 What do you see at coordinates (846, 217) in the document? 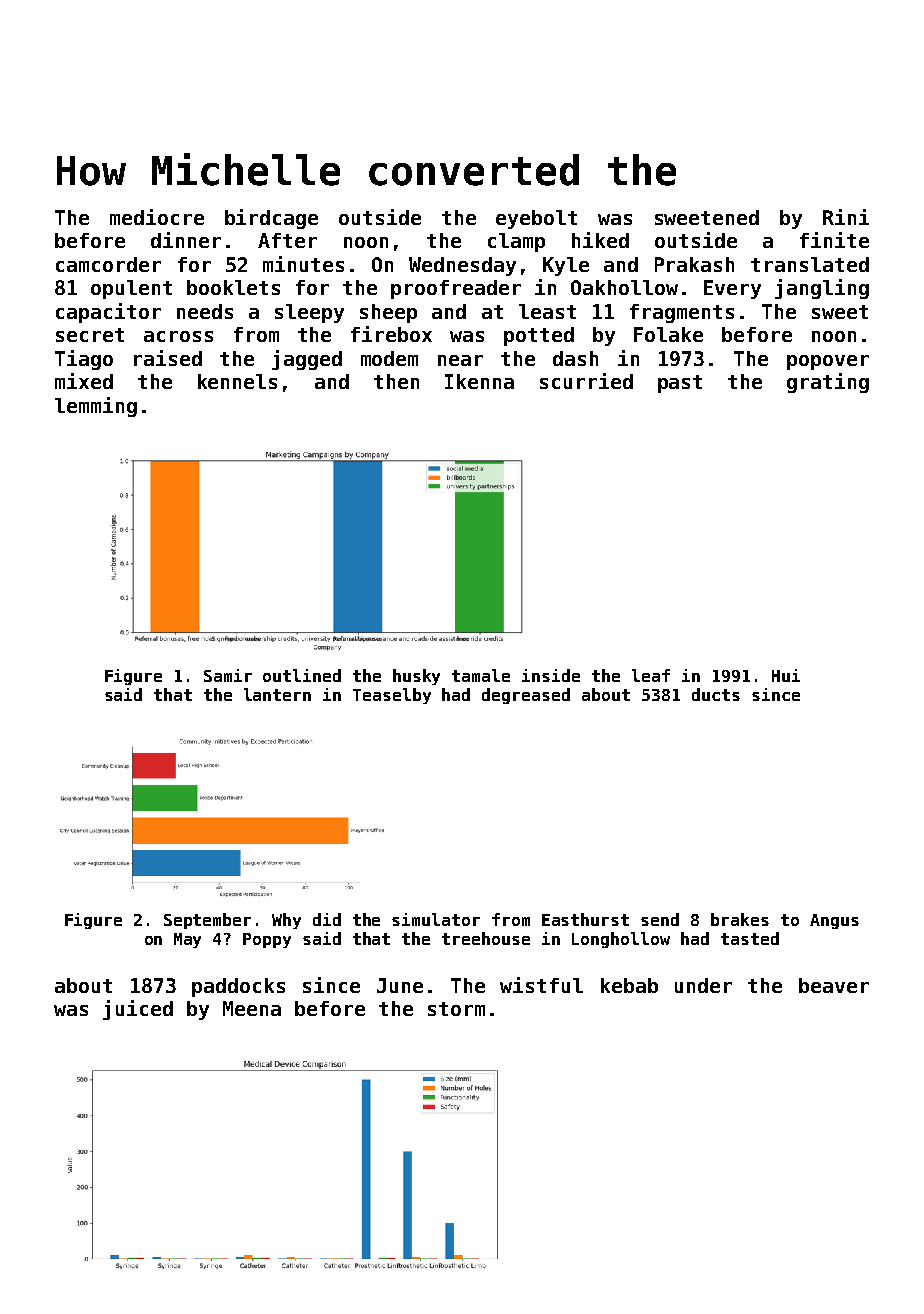
I see `Rini` at bounding box center [846, 217].
